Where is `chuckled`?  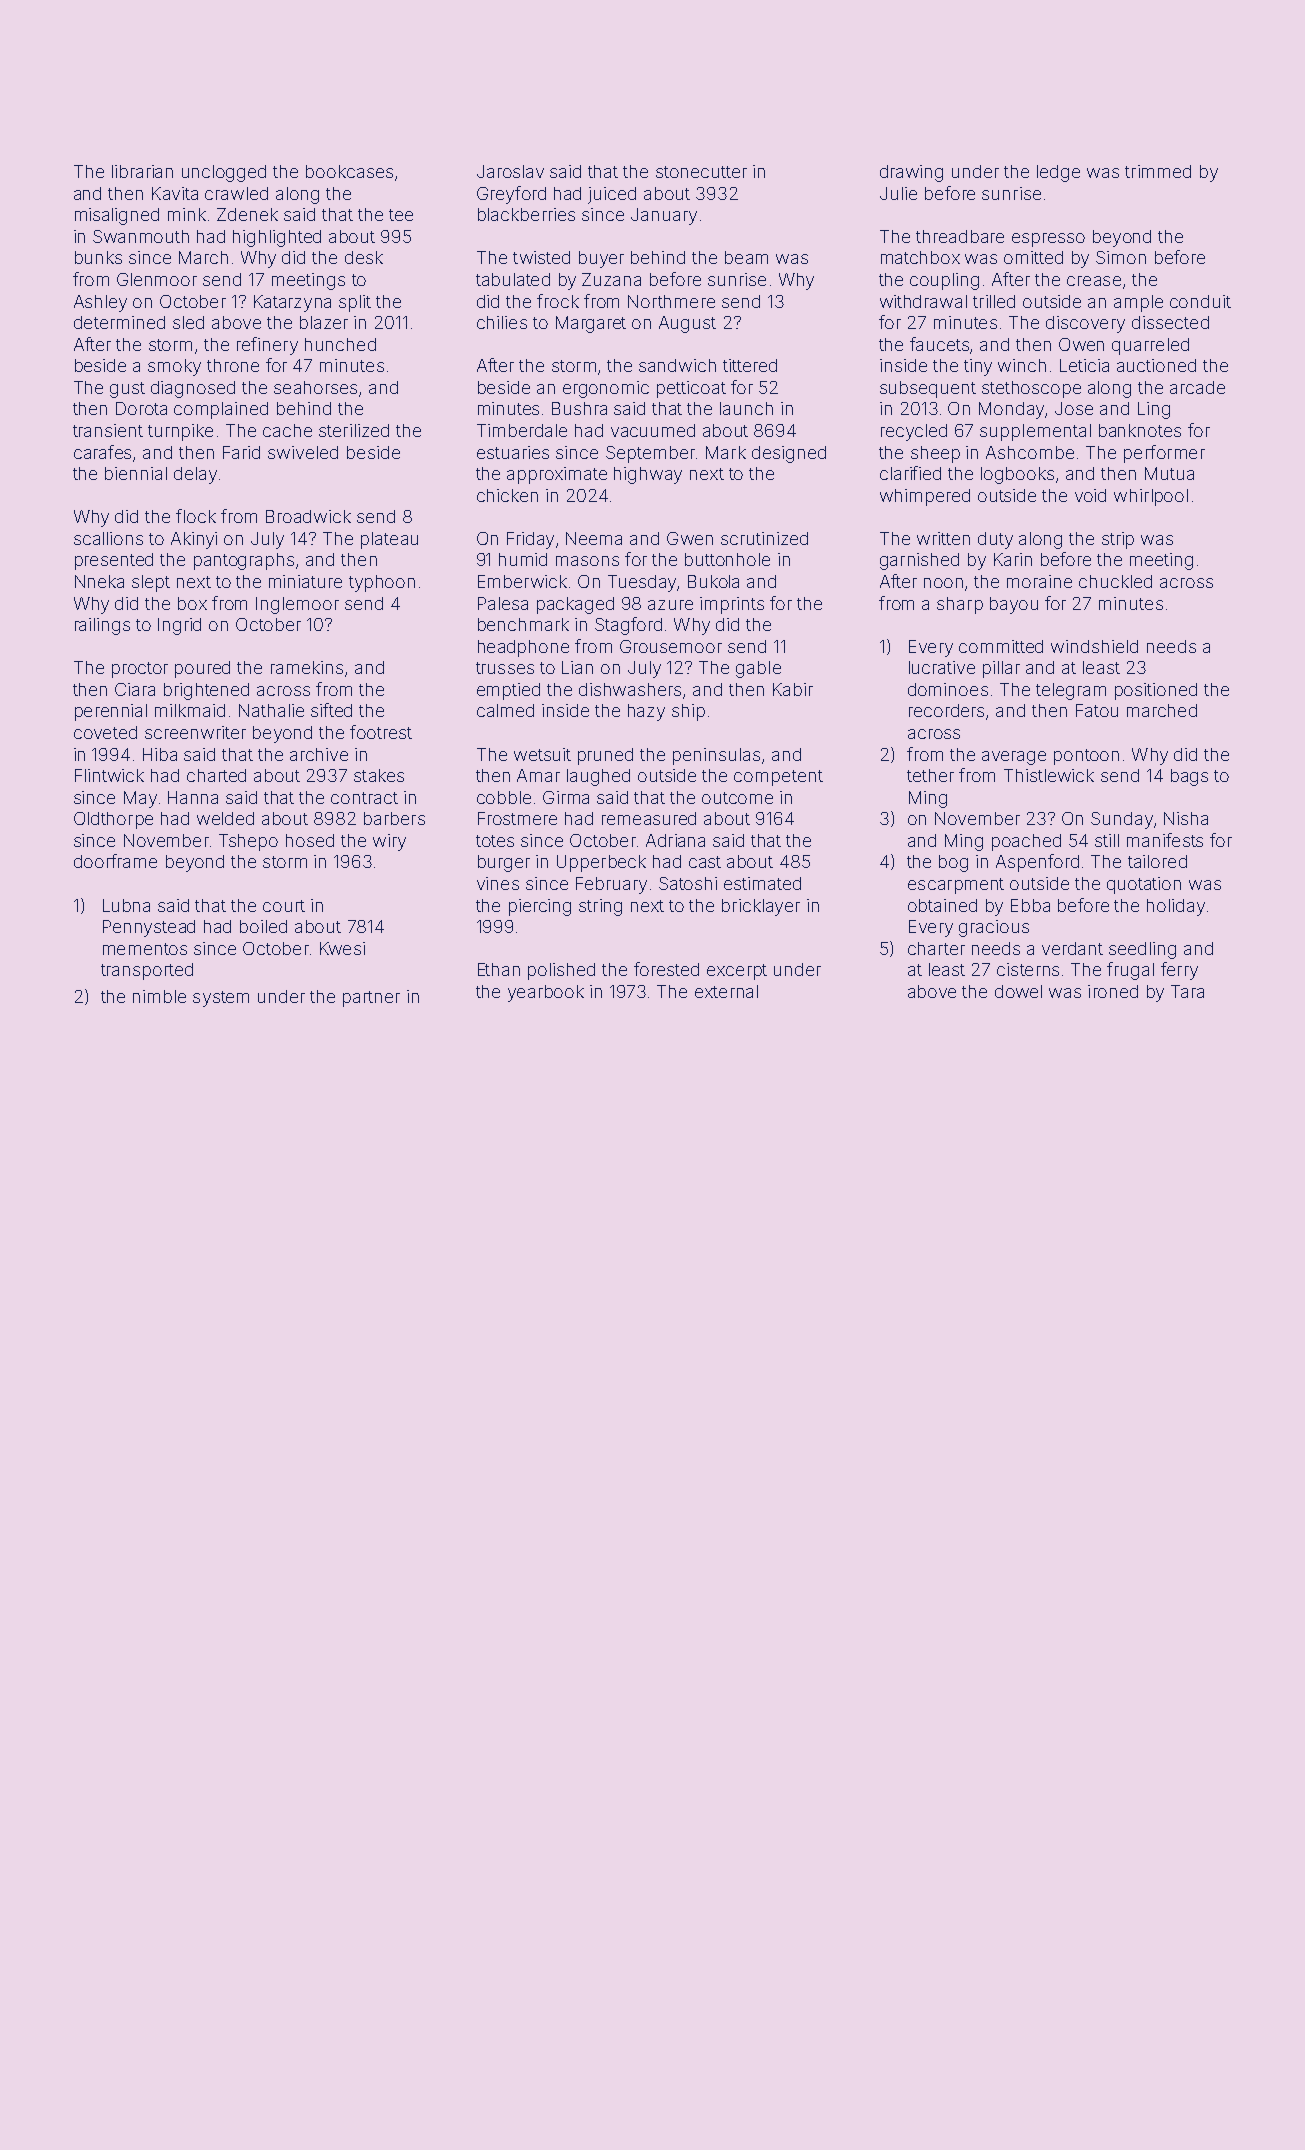 chuckled is located at coordinates (1115, 581).
